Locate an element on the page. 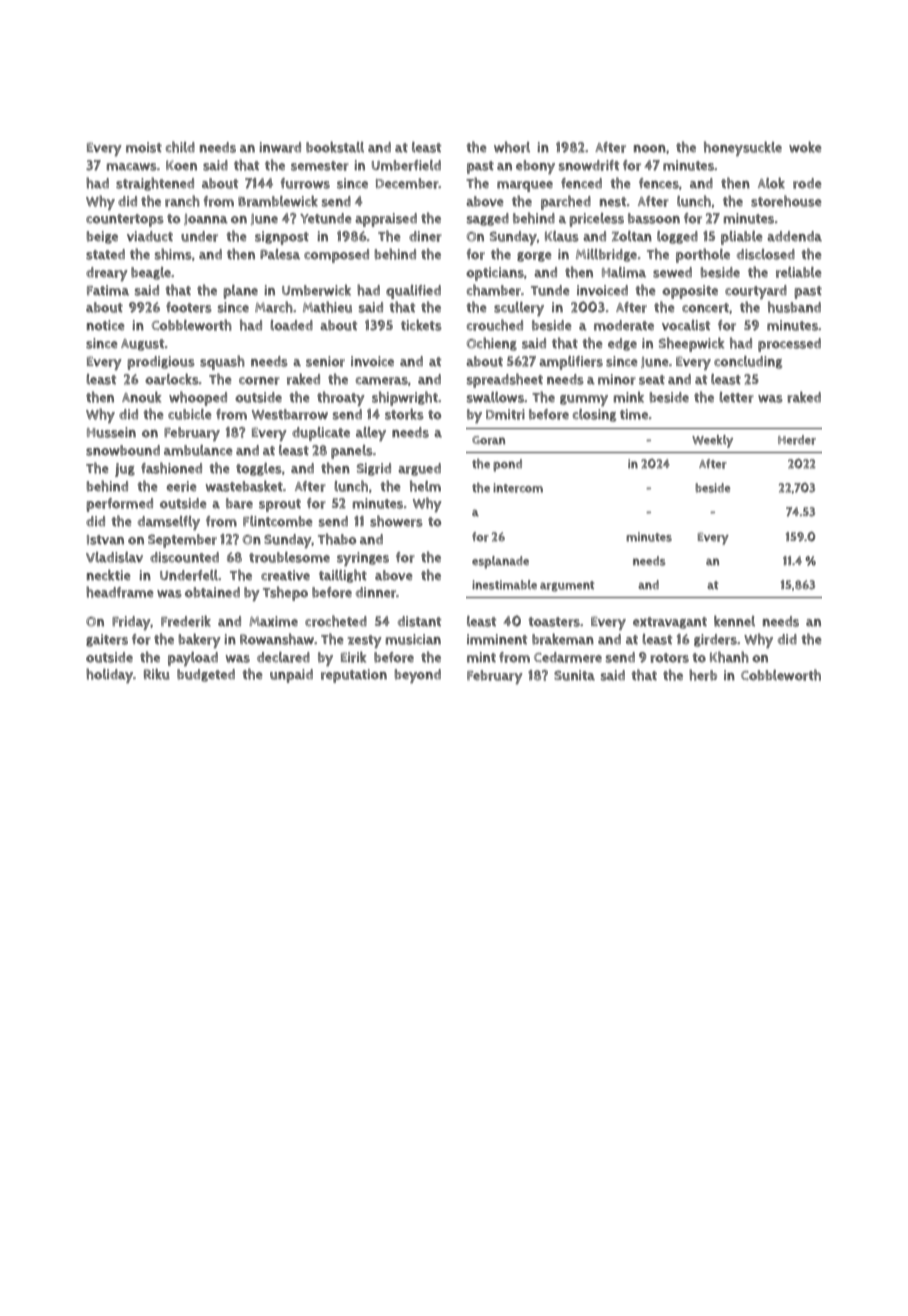 The height and width of the document is (1316, 908). duplicate is located at coordinates (321, 434).
